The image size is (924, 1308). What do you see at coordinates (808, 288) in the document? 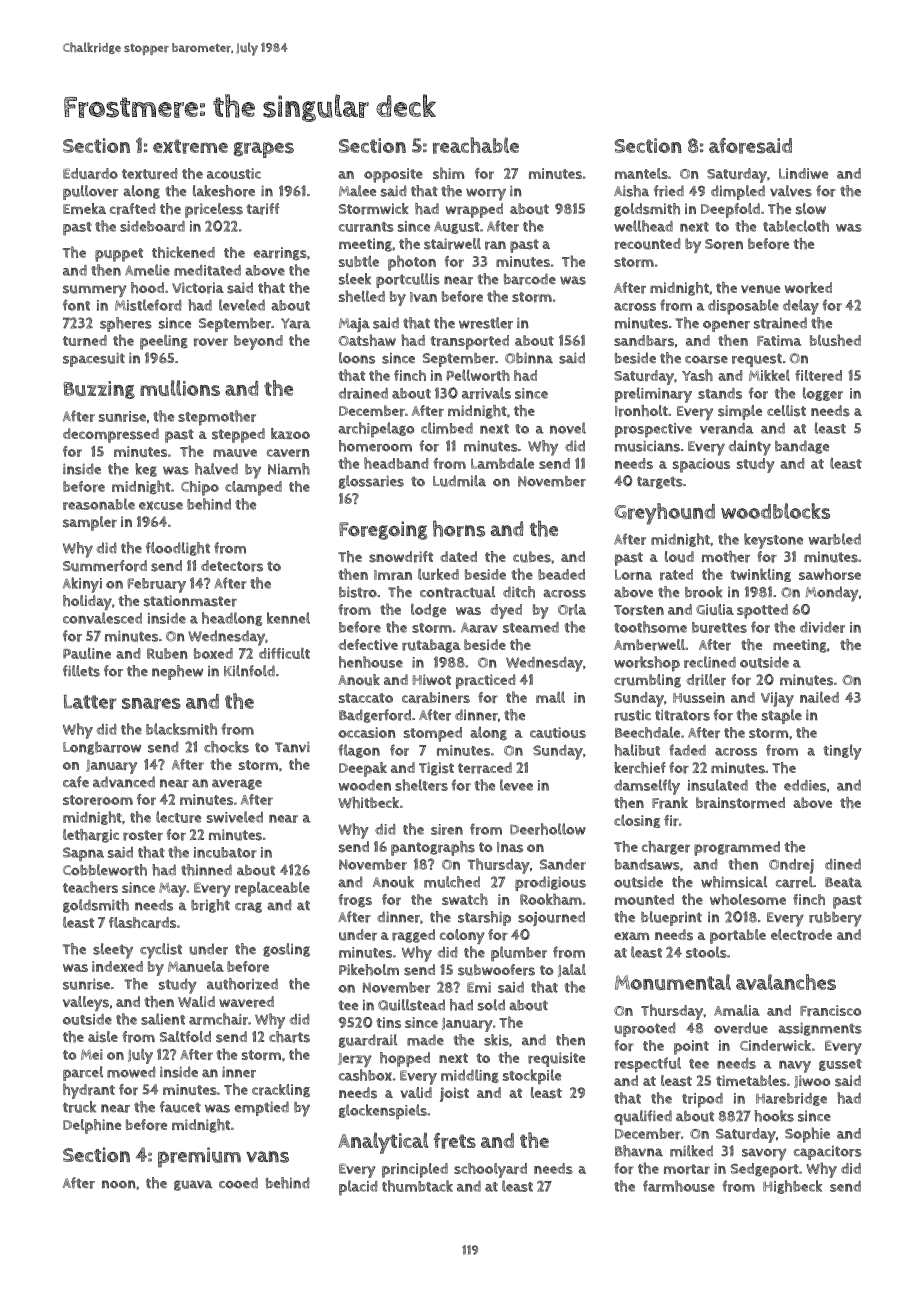
I see `worked` at bounding box center [808, 288].
